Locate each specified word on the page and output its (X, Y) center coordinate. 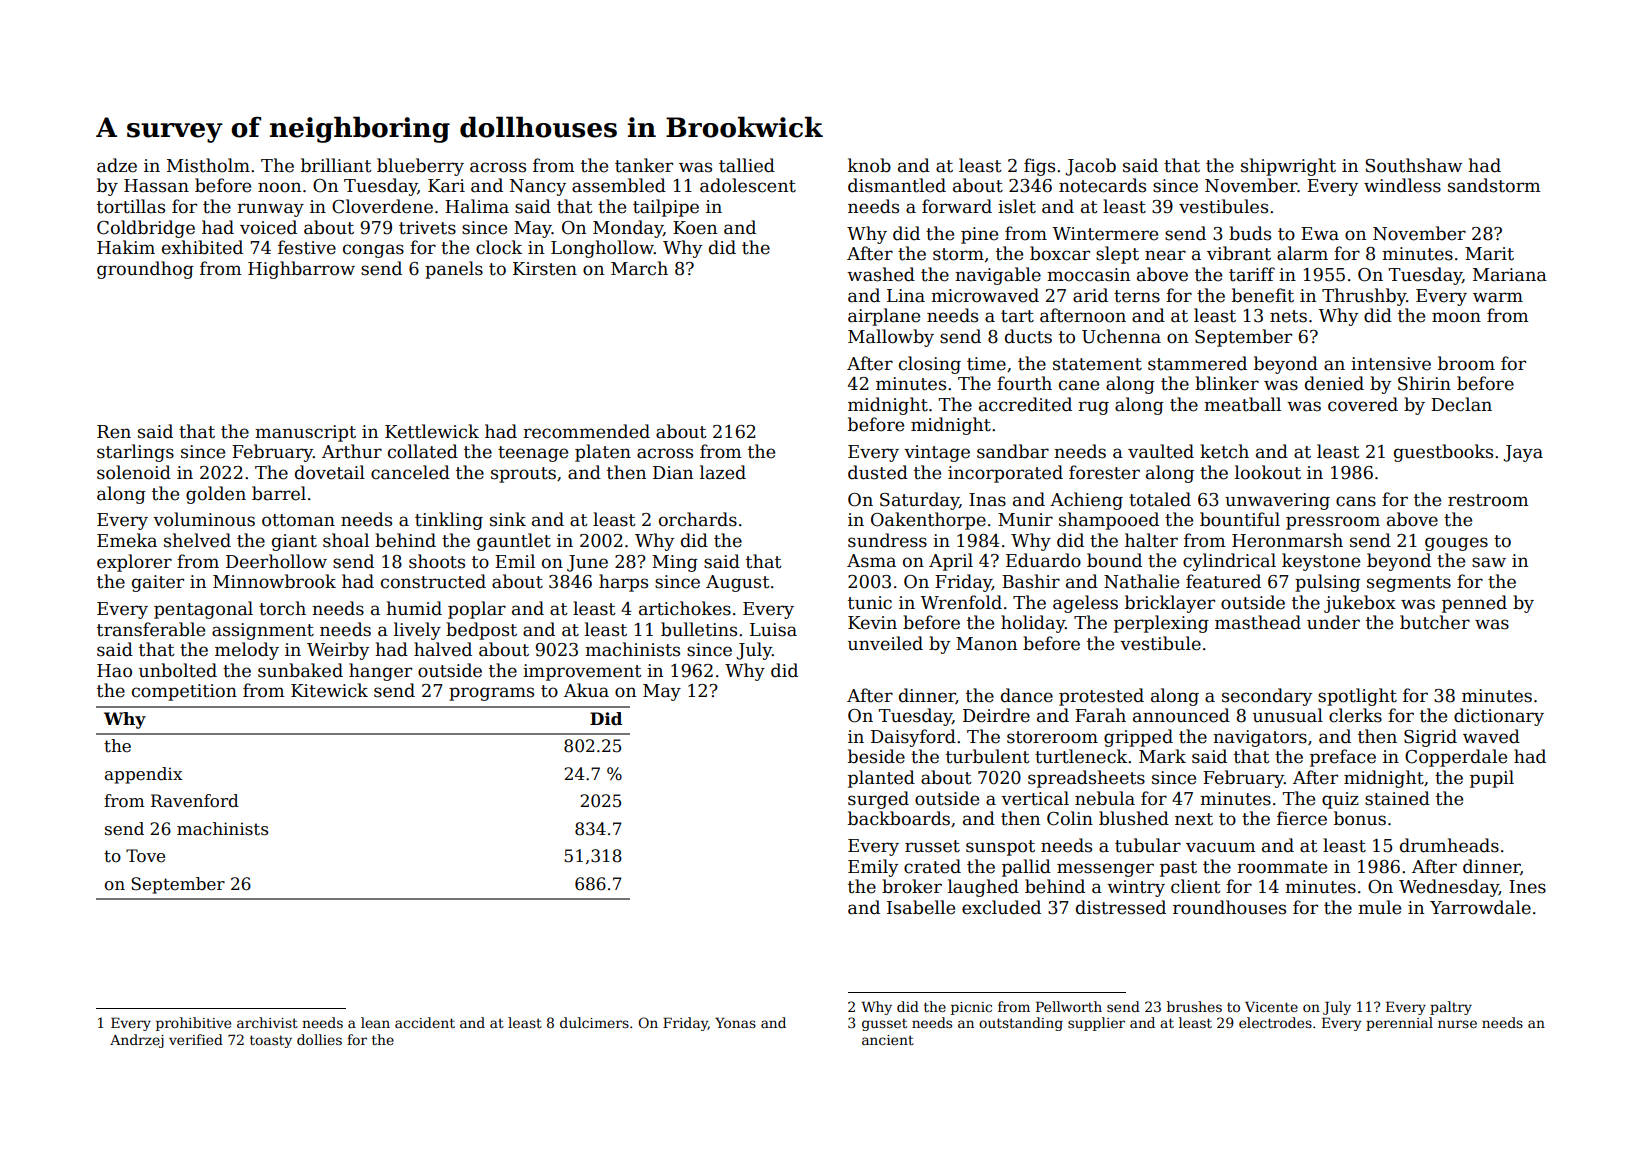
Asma (871, 561)
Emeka (127, 540)
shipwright (1288, 167)
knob (869, 165)
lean (375, 1022)
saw (1489, 562)
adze (117, 165)
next (1194, 819)
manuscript (305, 433)
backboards (899, 818)
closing (930, 365)
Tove (145, 856)
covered (1363, 404)
